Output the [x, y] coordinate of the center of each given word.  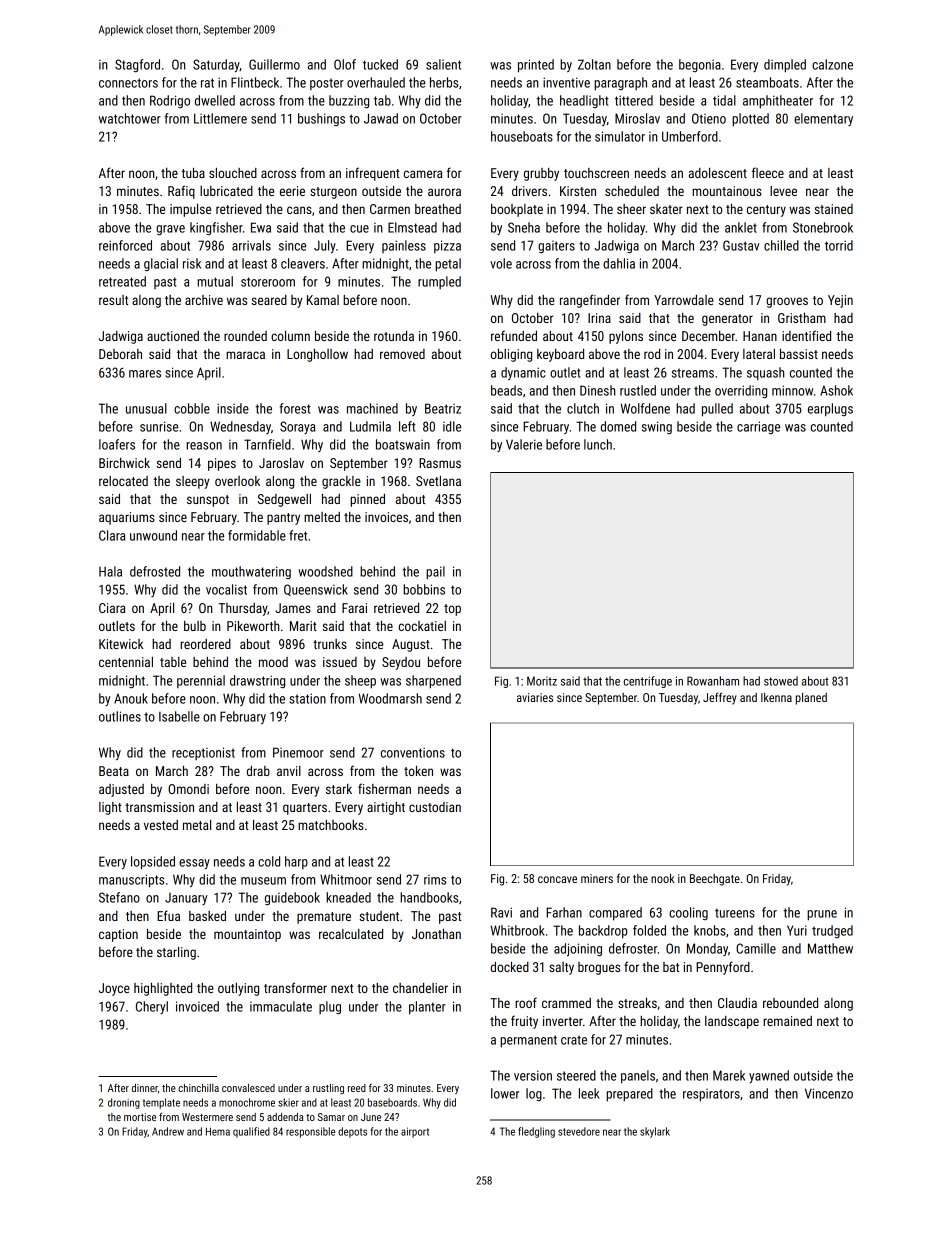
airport [415, 1132]
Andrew [168, 1131]
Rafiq [181, 192]
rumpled [439, 282]
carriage [758, 427]
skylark [655, 1132]
